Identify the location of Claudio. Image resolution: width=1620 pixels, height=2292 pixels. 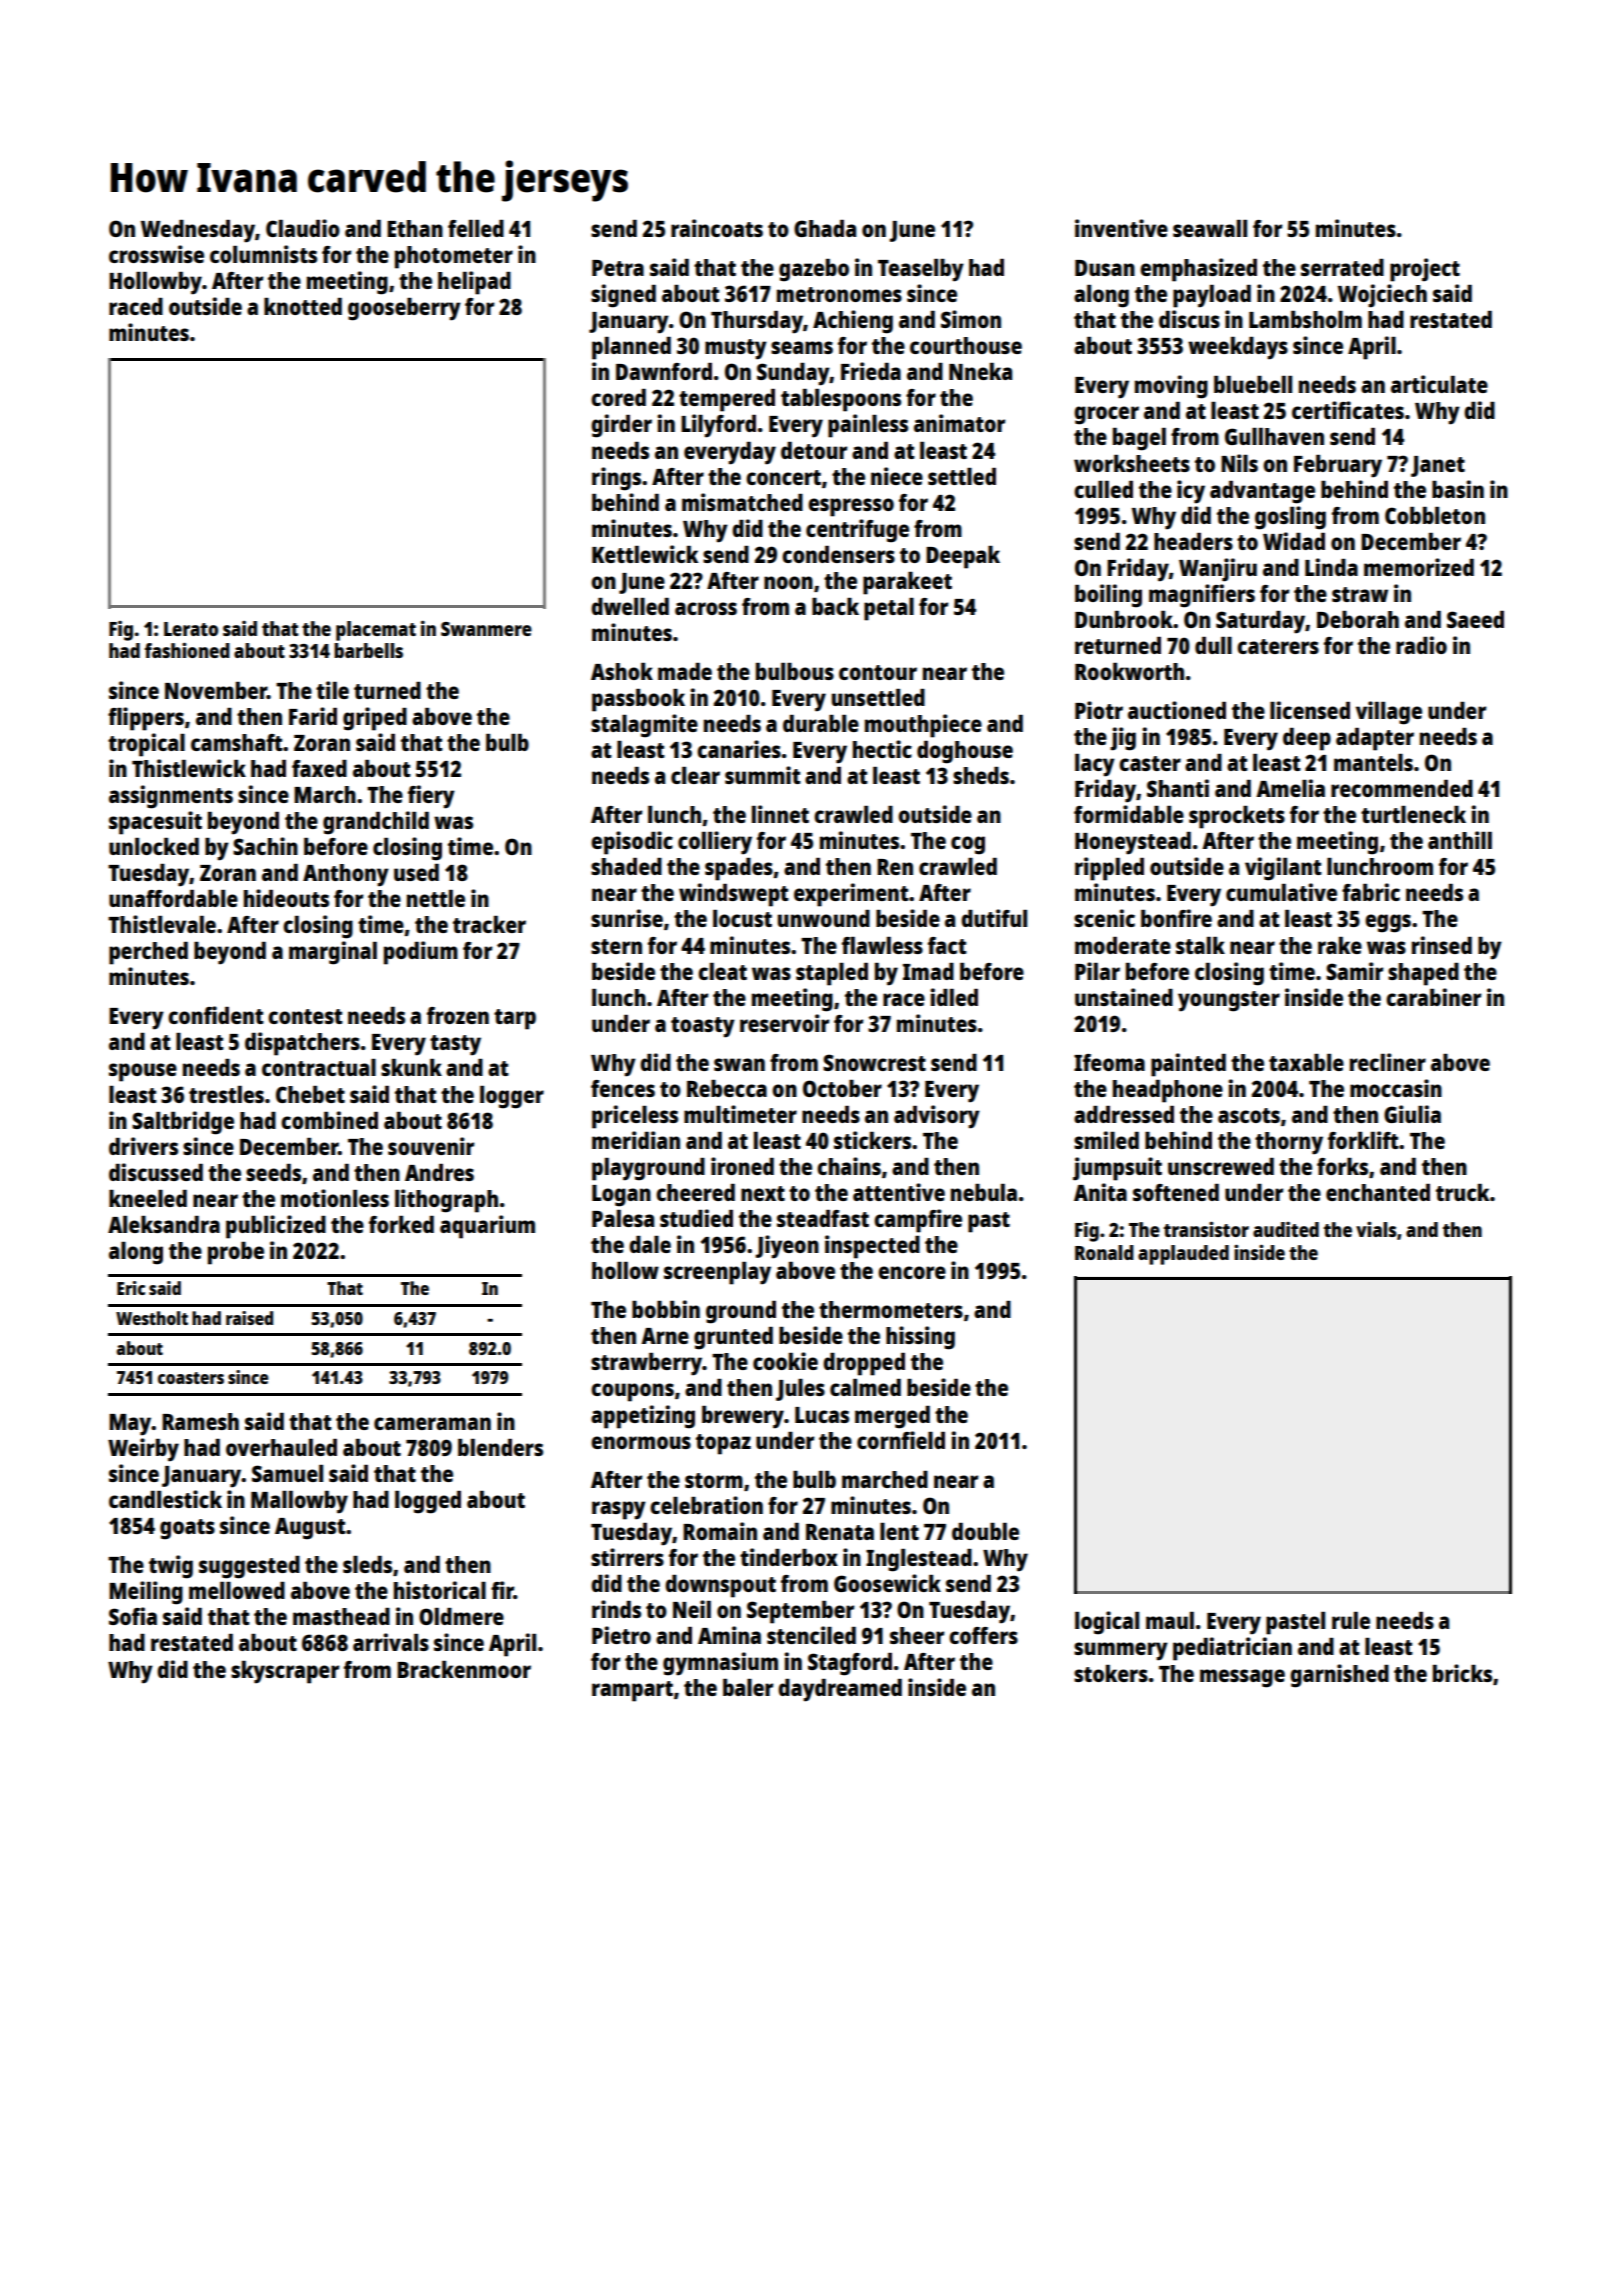
(303, 228).
